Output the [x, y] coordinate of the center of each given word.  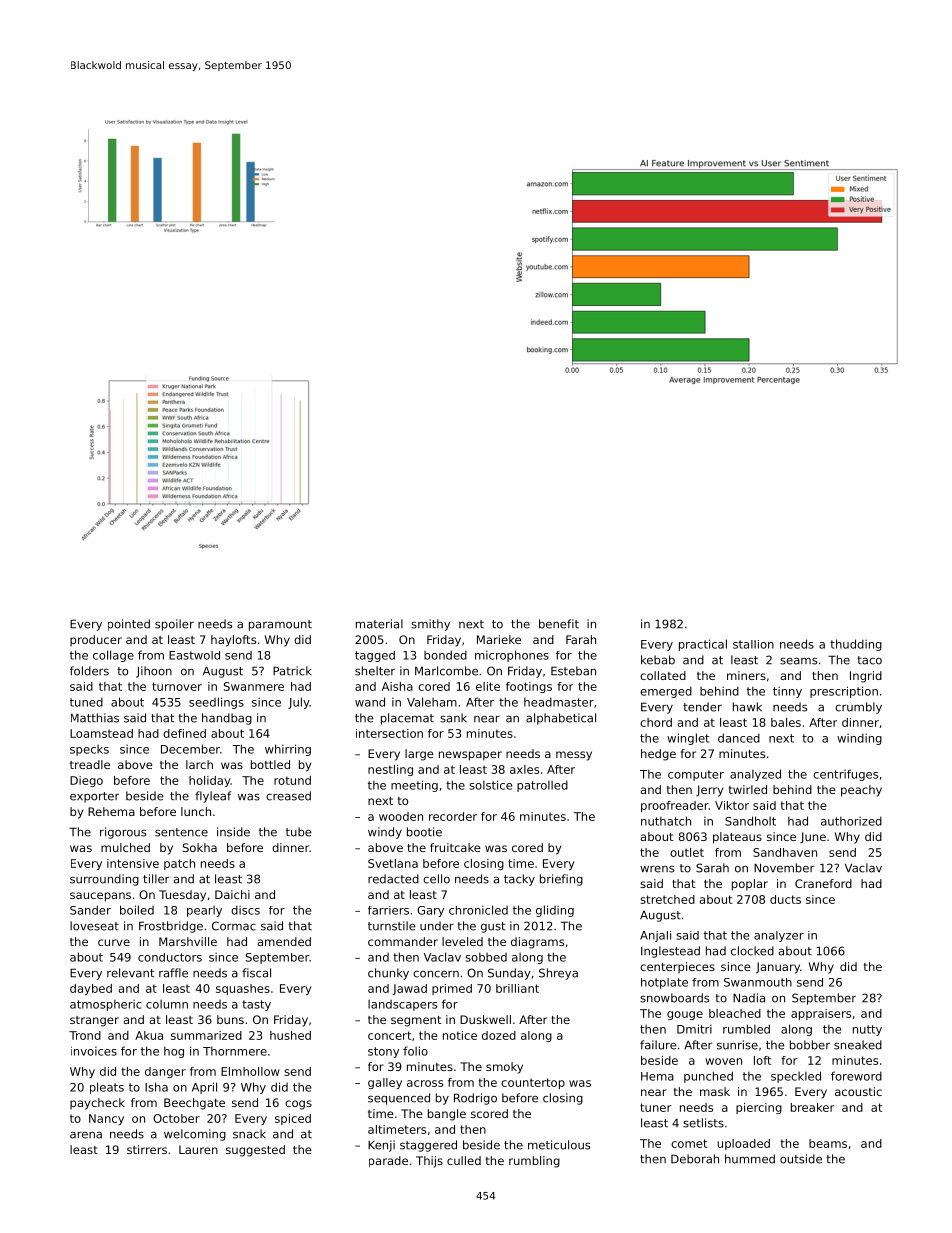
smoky [504, 1068]
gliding [555, 911]
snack [249, 1134]
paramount [280, 625]
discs [245, 910]
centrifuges [845, 775]
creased [288, 796]
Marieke [499, 639]
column [167, 1004]
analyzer [779, 936]
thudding [856, 645]
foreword [856, 1076]
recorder [453, 816]
